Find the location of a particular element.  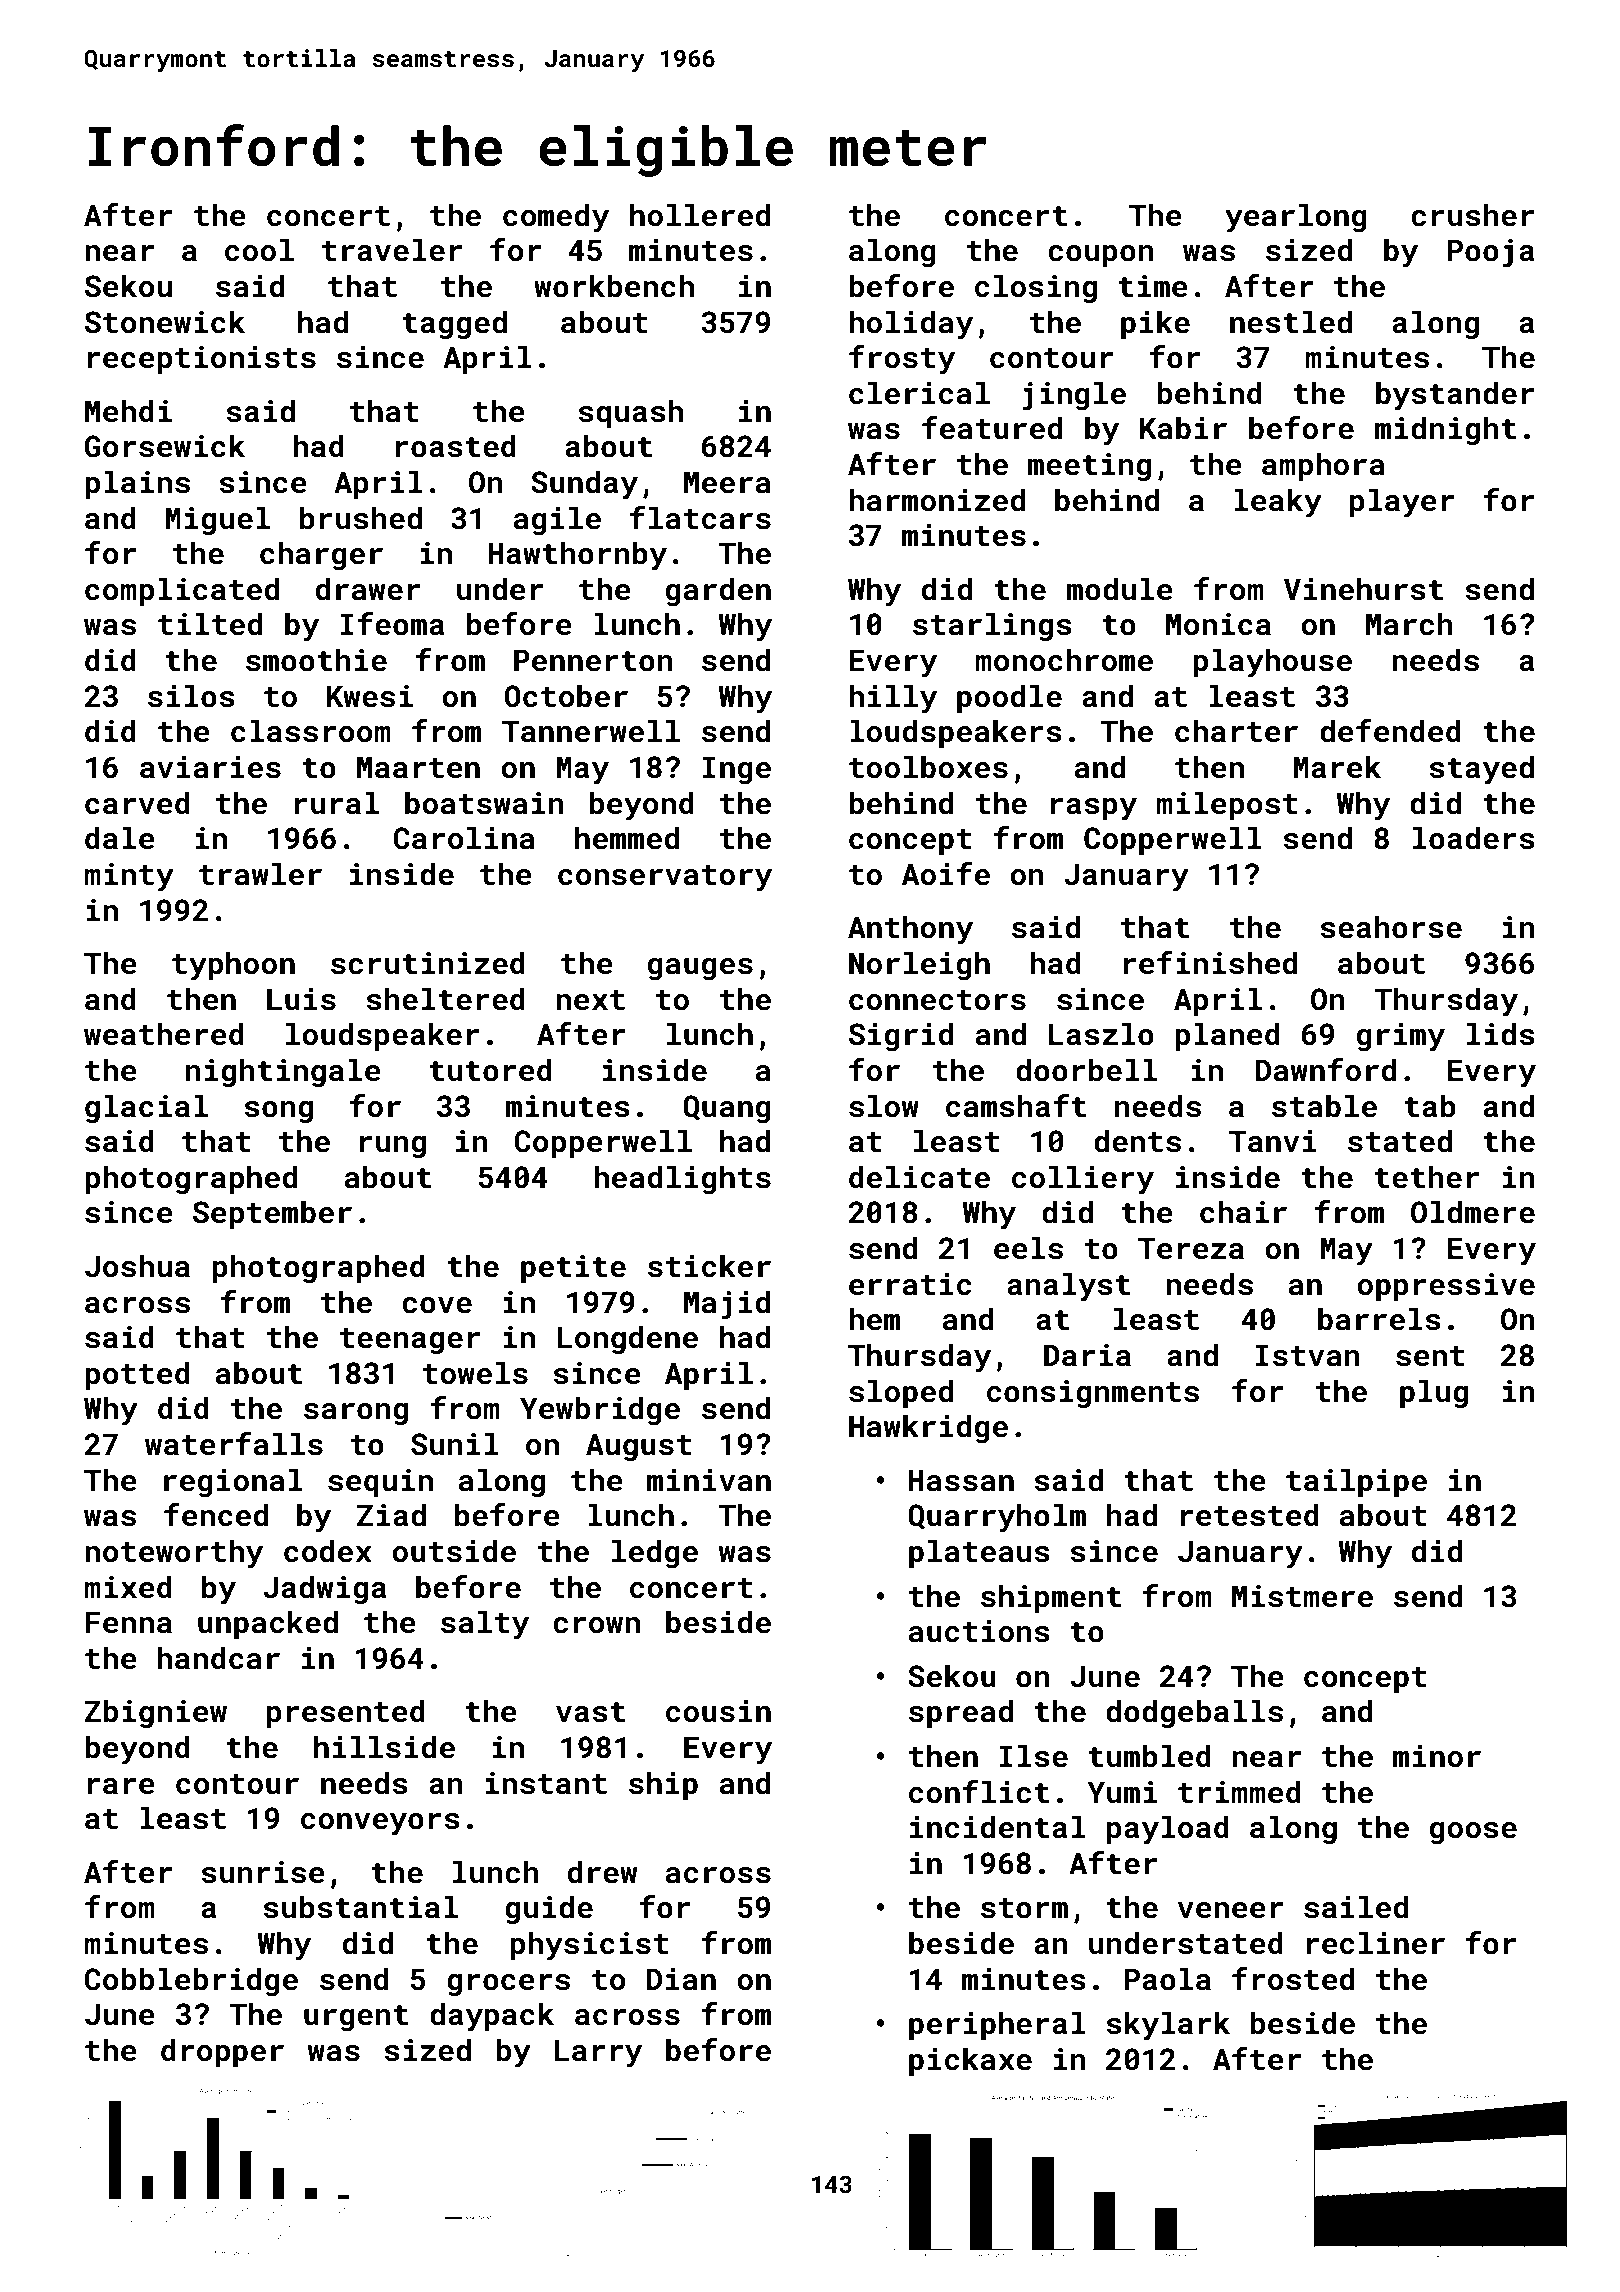

Larry is located at coordinates (598, 2053).
